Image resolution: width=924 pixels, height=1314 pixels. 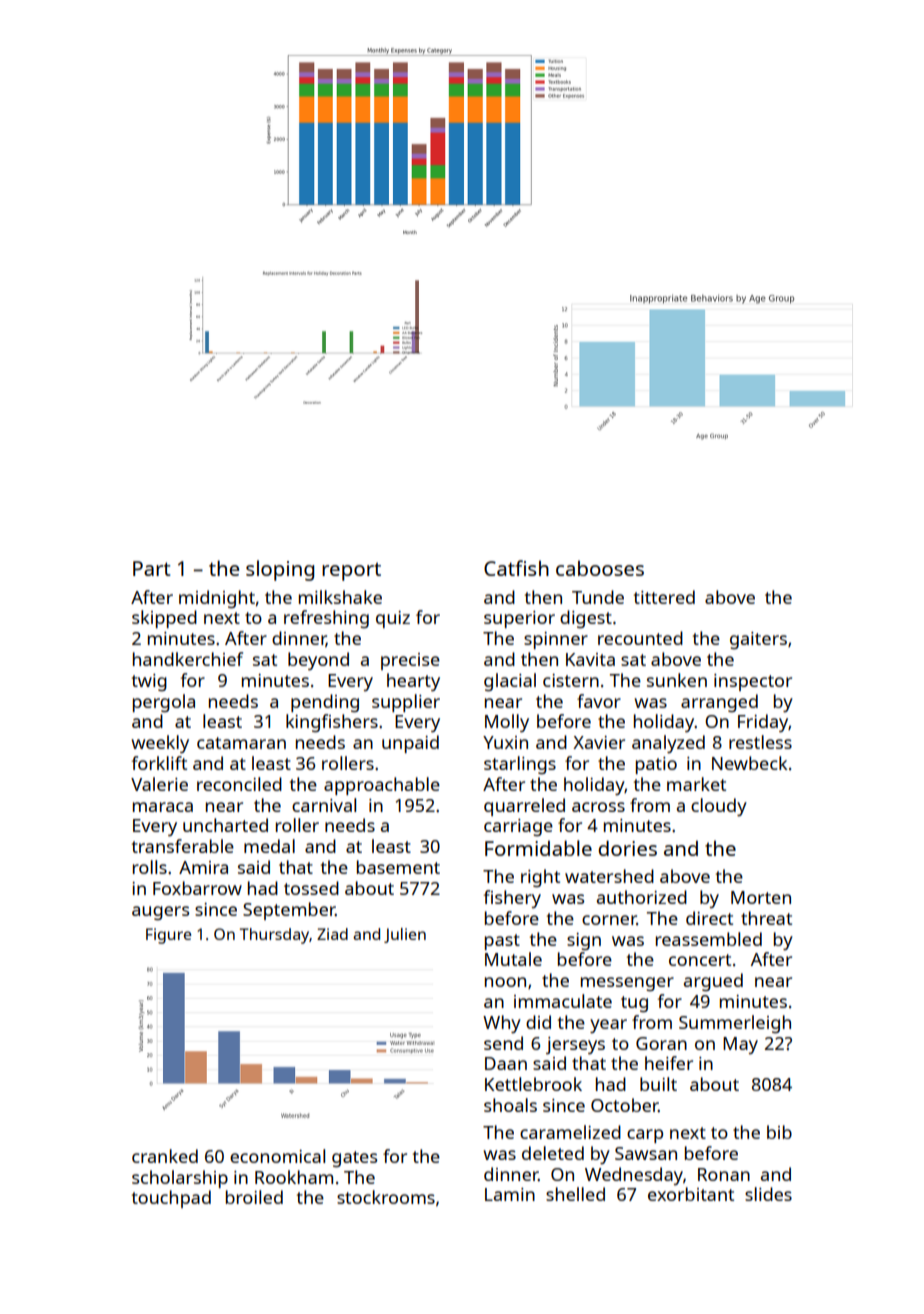 I want to click on Formidable, so click(x=538, y=848).
